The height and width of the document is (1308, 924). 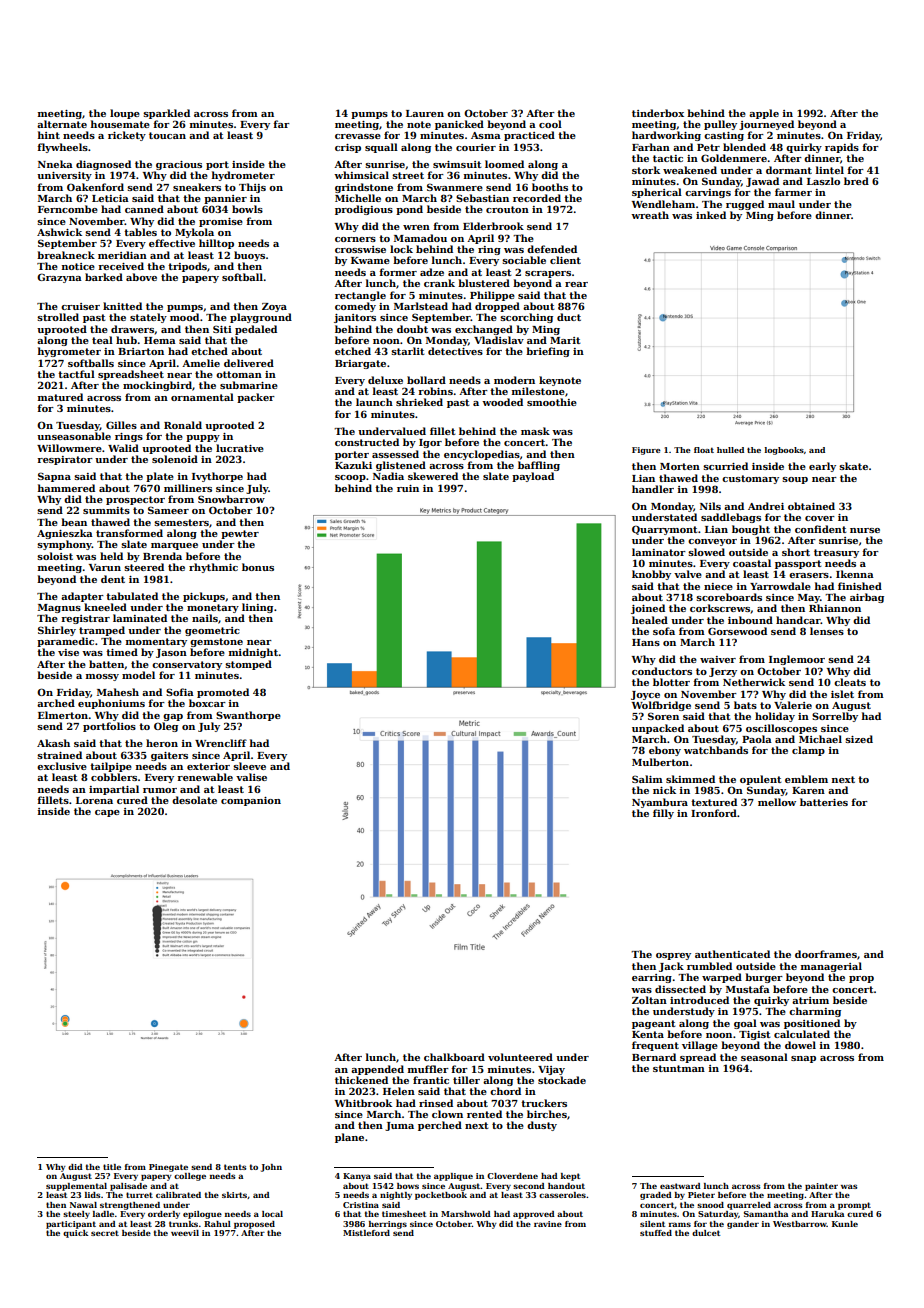 I want to click on Michael, so click(x=820, y=739).
